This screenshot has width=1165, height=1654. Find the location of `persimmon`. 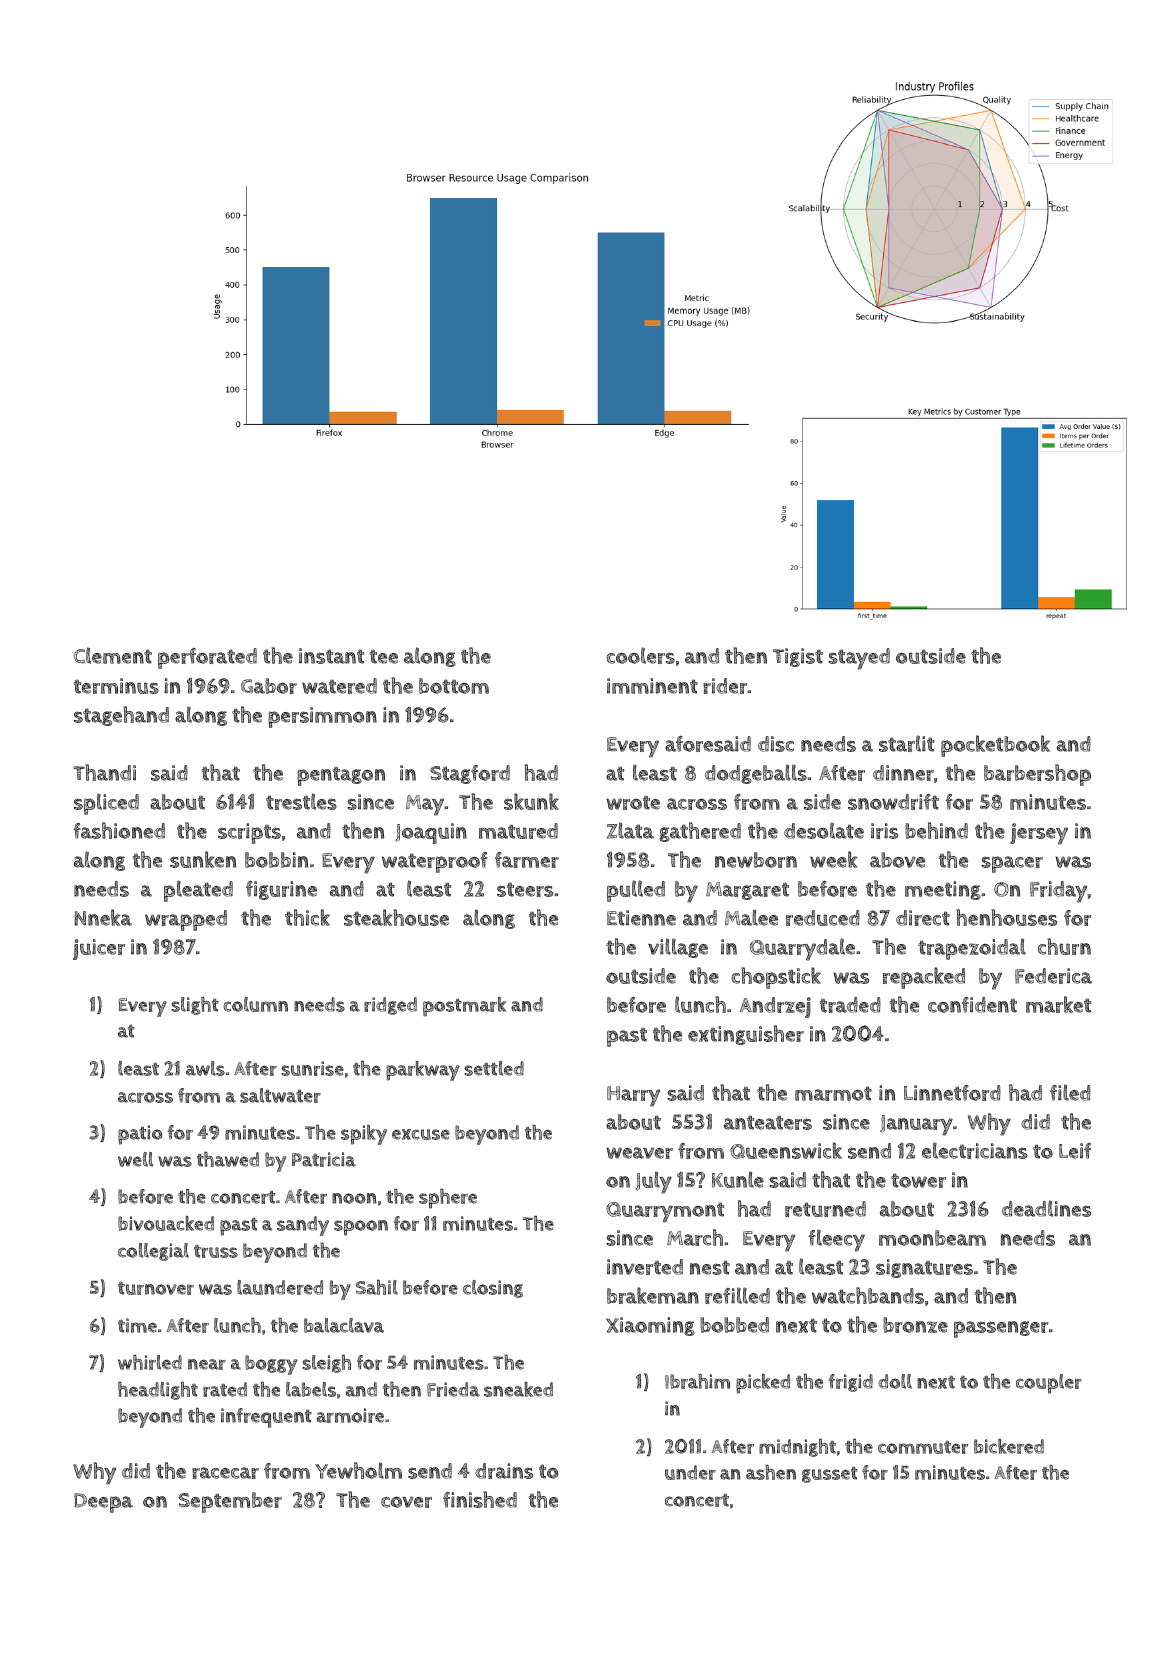

persimmon is located at coordinates (322, 717).
